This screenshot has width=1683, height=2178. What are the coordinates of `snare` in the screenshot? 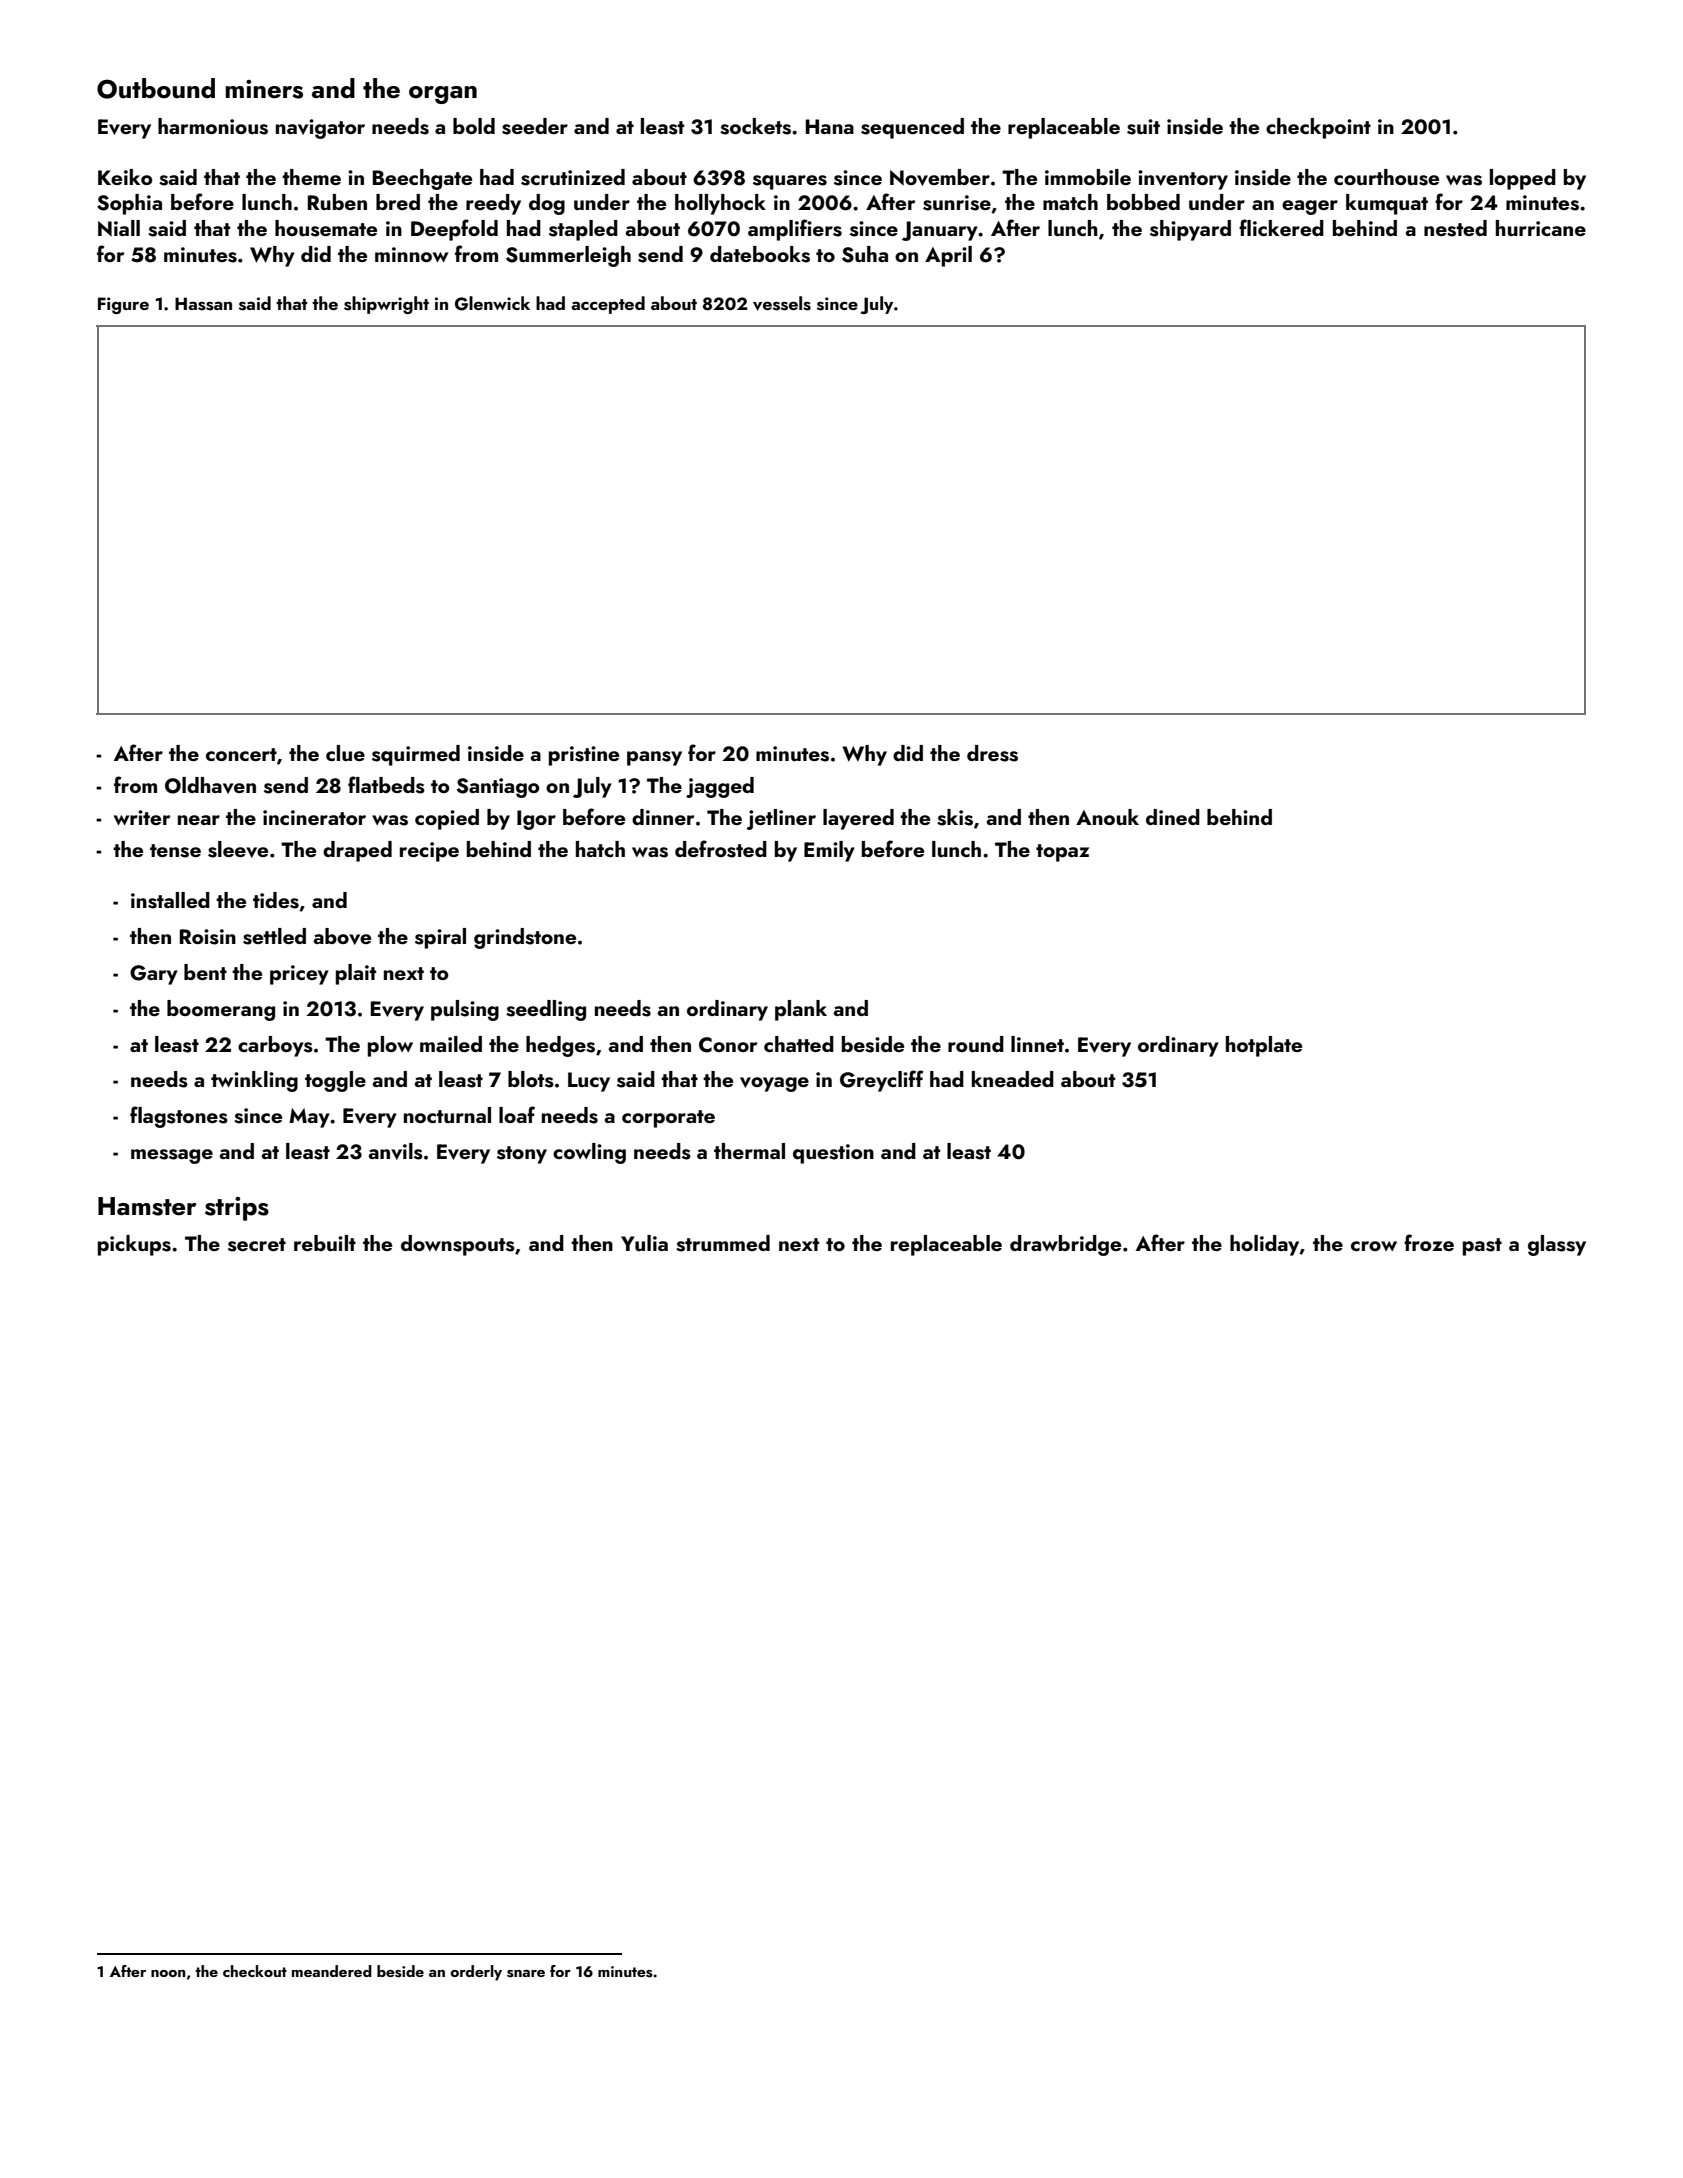 It's located at (526, 1974).
